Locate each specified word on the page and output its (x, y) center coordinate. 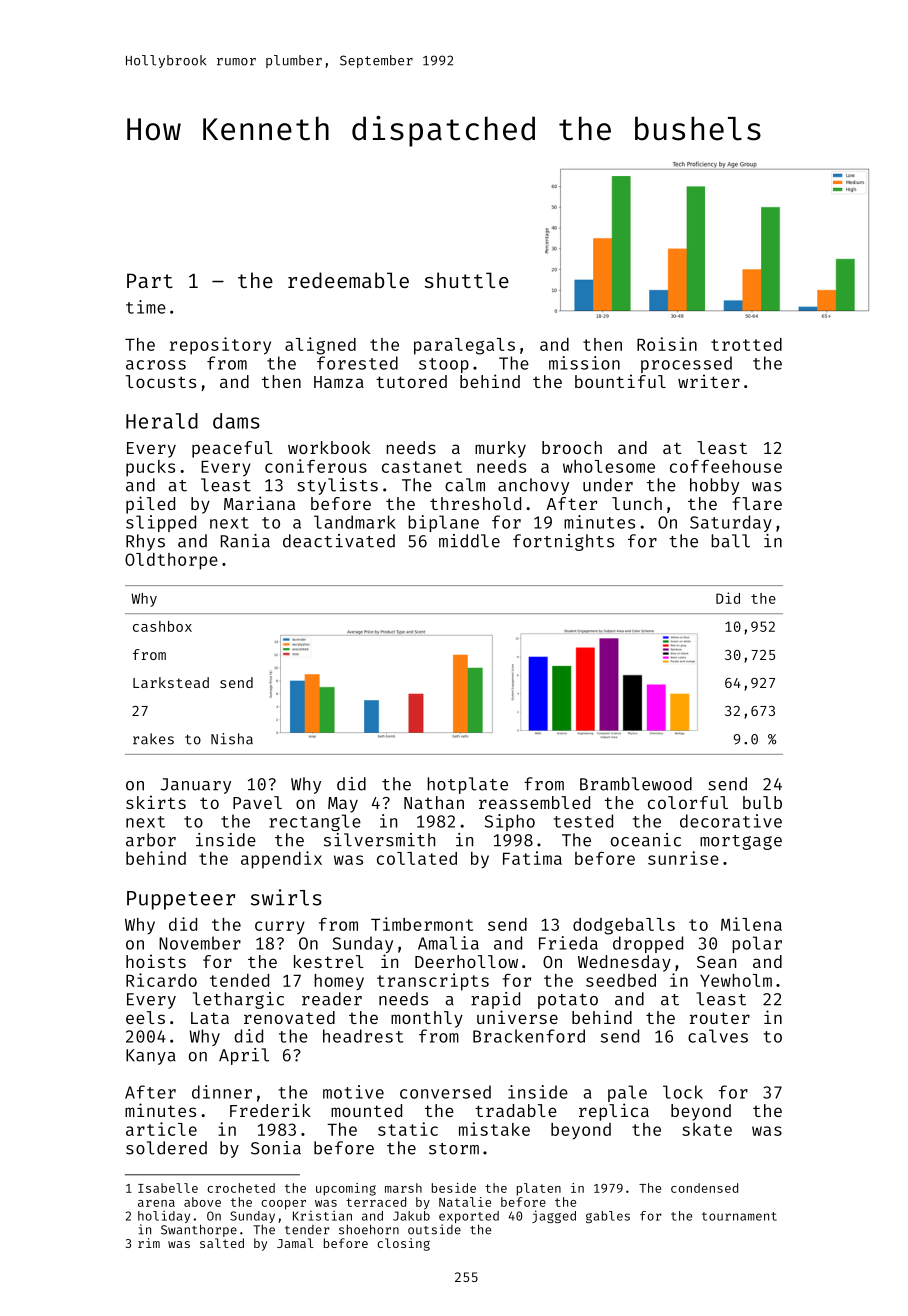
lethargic (238, 1000)
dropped (648, 944)
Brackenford (529, 1036)
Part (150, 280)
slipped (161, 523)
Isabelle (168, 1188)
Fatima (532, 858)
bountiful (620, 381)
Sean (716, 962)
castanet (422, 467)
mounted (366, 1110)
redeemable (348, 280)
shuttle (467, 280)
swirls (286, 897)
